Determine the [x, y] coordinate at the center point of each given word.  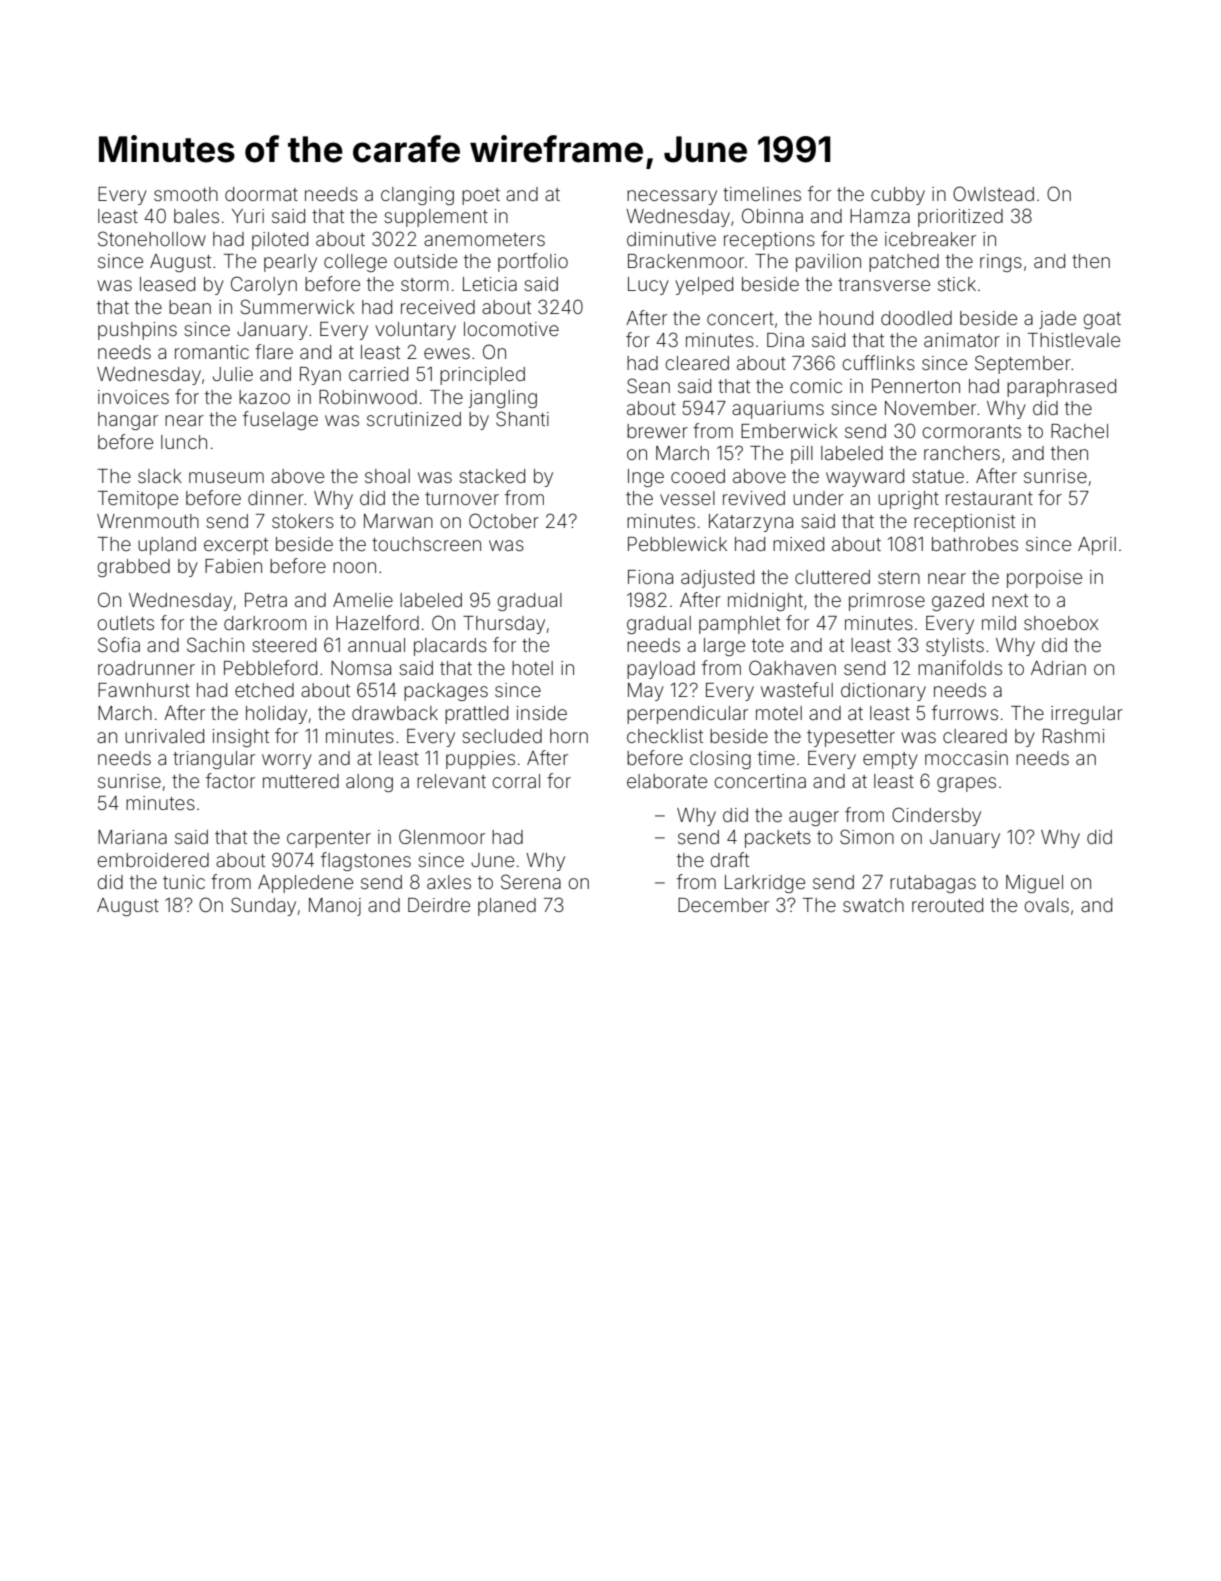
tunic [184, 882]
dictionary [883, 692]
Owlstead [993, 193]
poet [481, 196]
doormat [261, 194]
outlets [125, 623]
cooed [698, 476]
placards [450, 647]
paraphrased [1061, 388]
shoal [387, 476]
